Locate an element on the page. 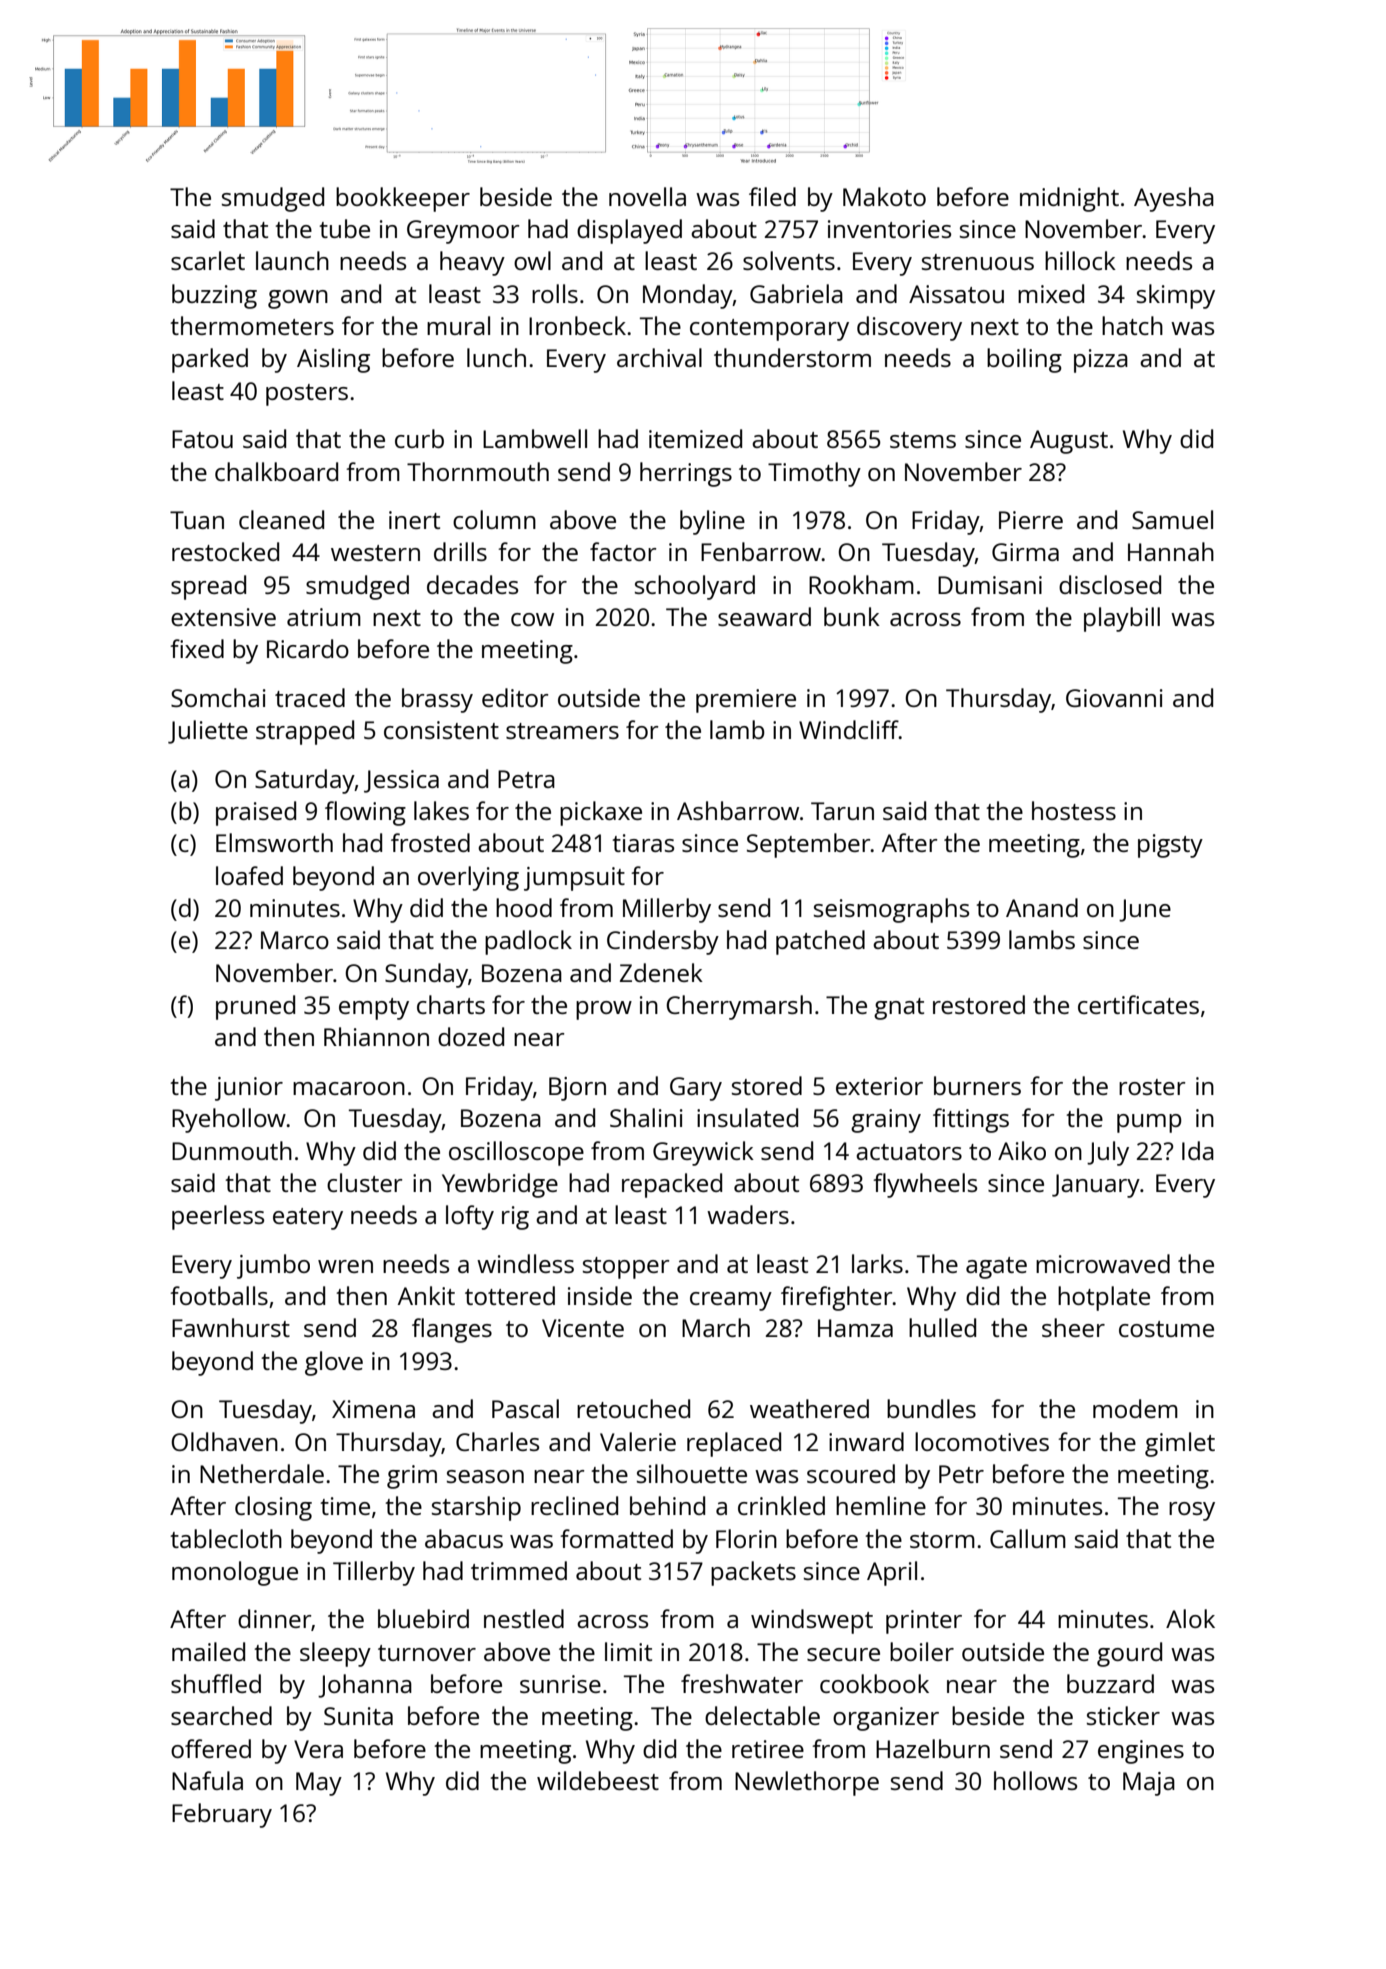 Image resolution: width=1386 pixels, height=1969 pixels. scarlet is located at coordinates (208, 260).
